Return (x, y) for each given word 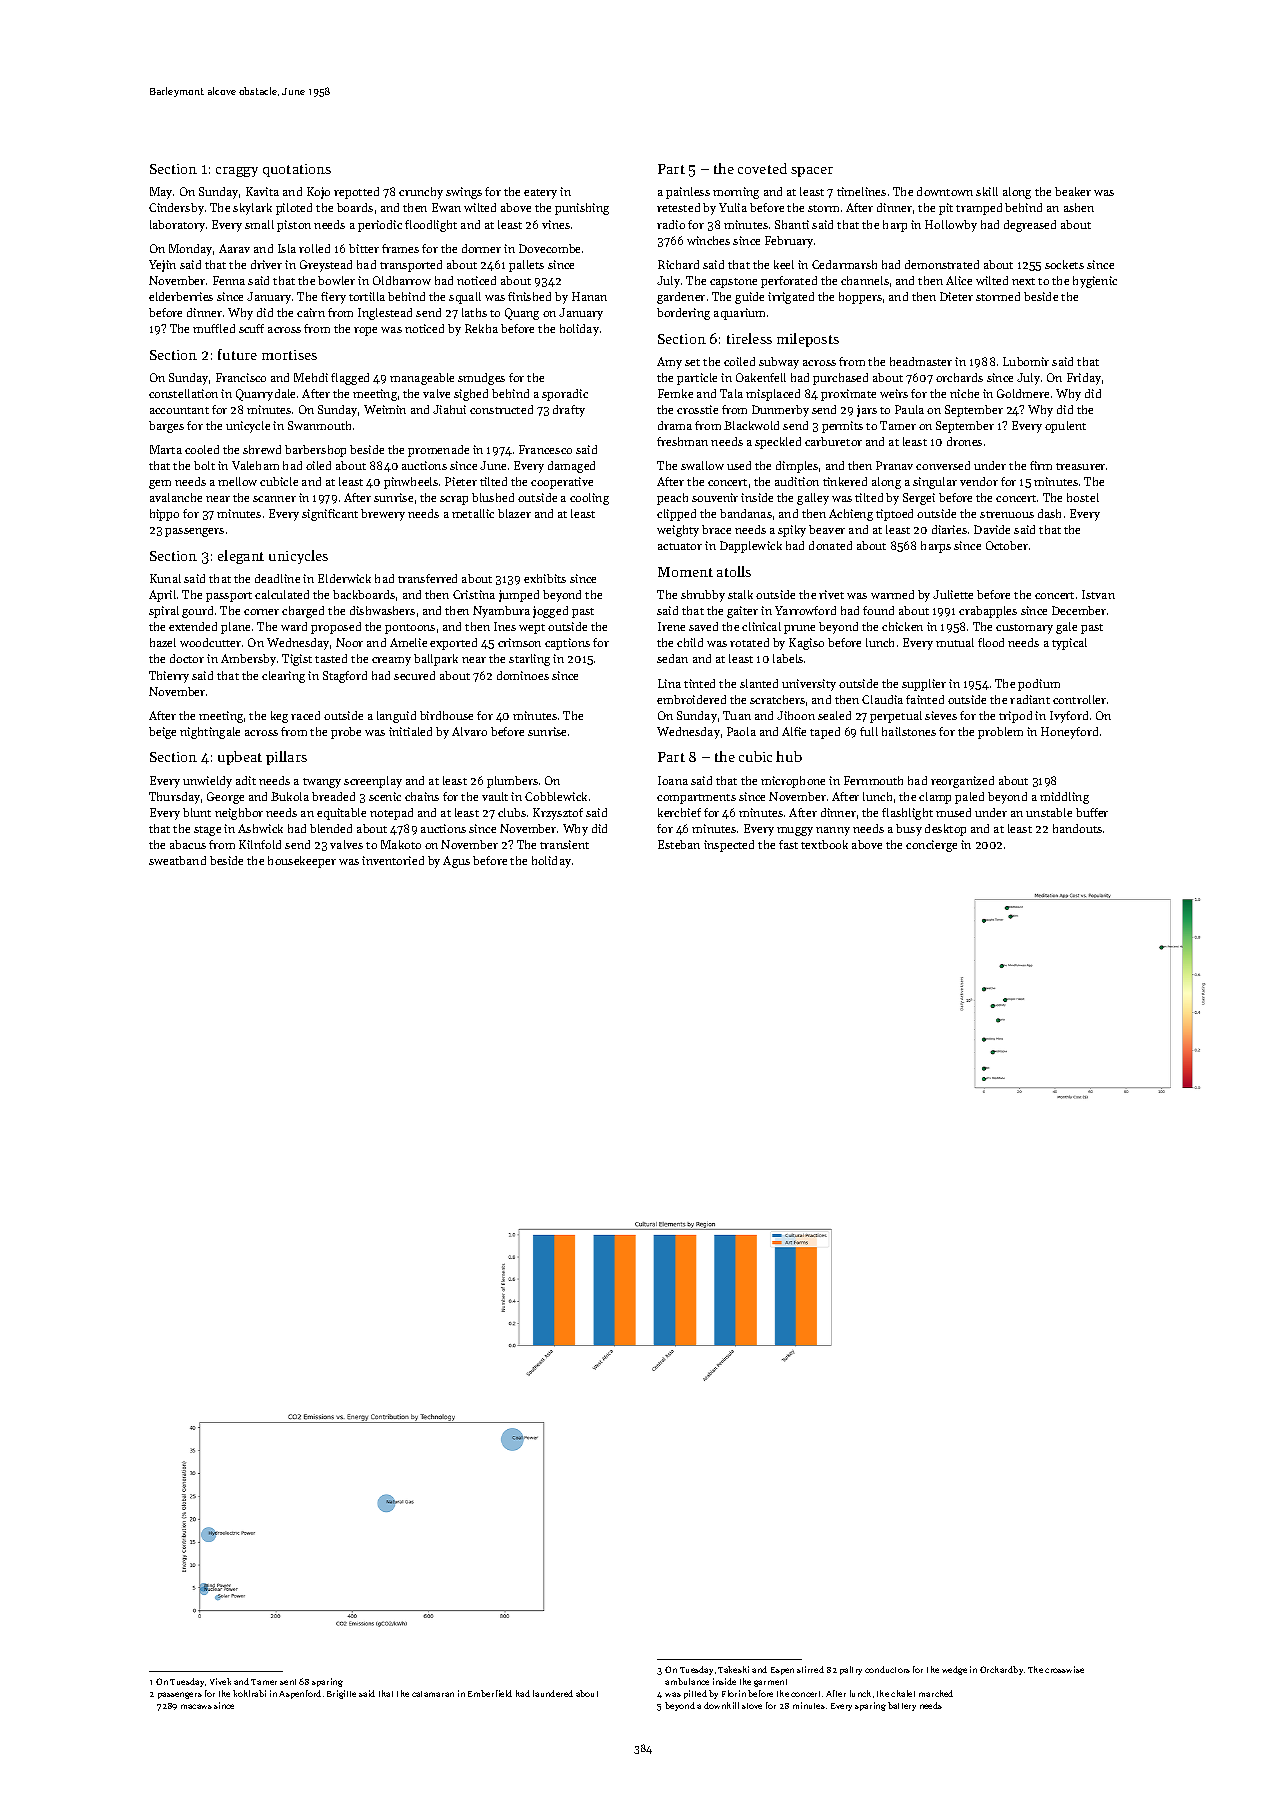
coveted (762, 168)
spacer (812, 172)
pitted (695, 1694)
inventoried (393, 860)
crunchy (421, 193)
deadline (277, 578)
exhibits (545, 578)
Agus (456, 862)
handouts (1077, 828)
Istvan (1098, 594)
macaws (196, 1706)
